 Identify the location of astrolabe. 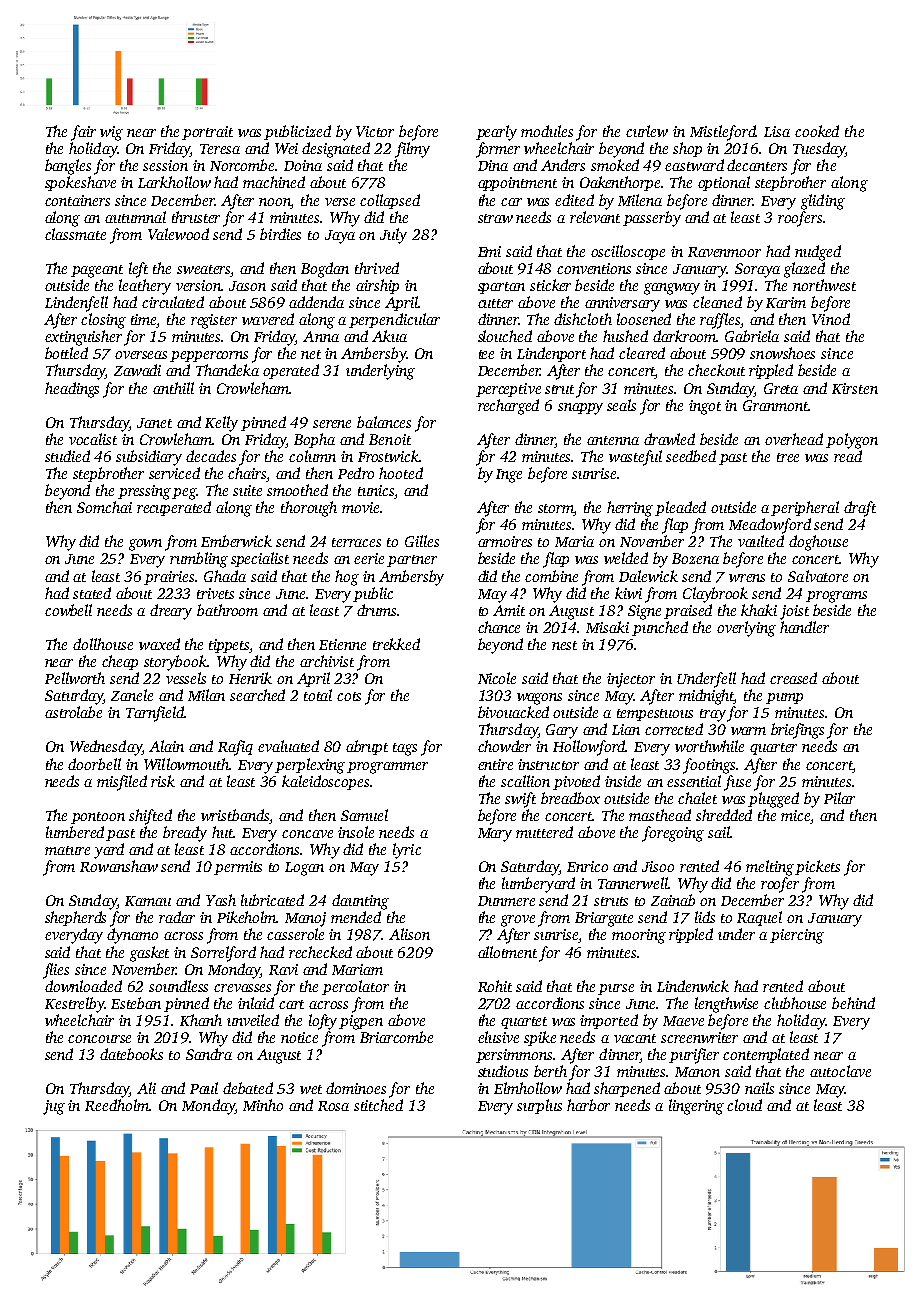
(73, 712).
